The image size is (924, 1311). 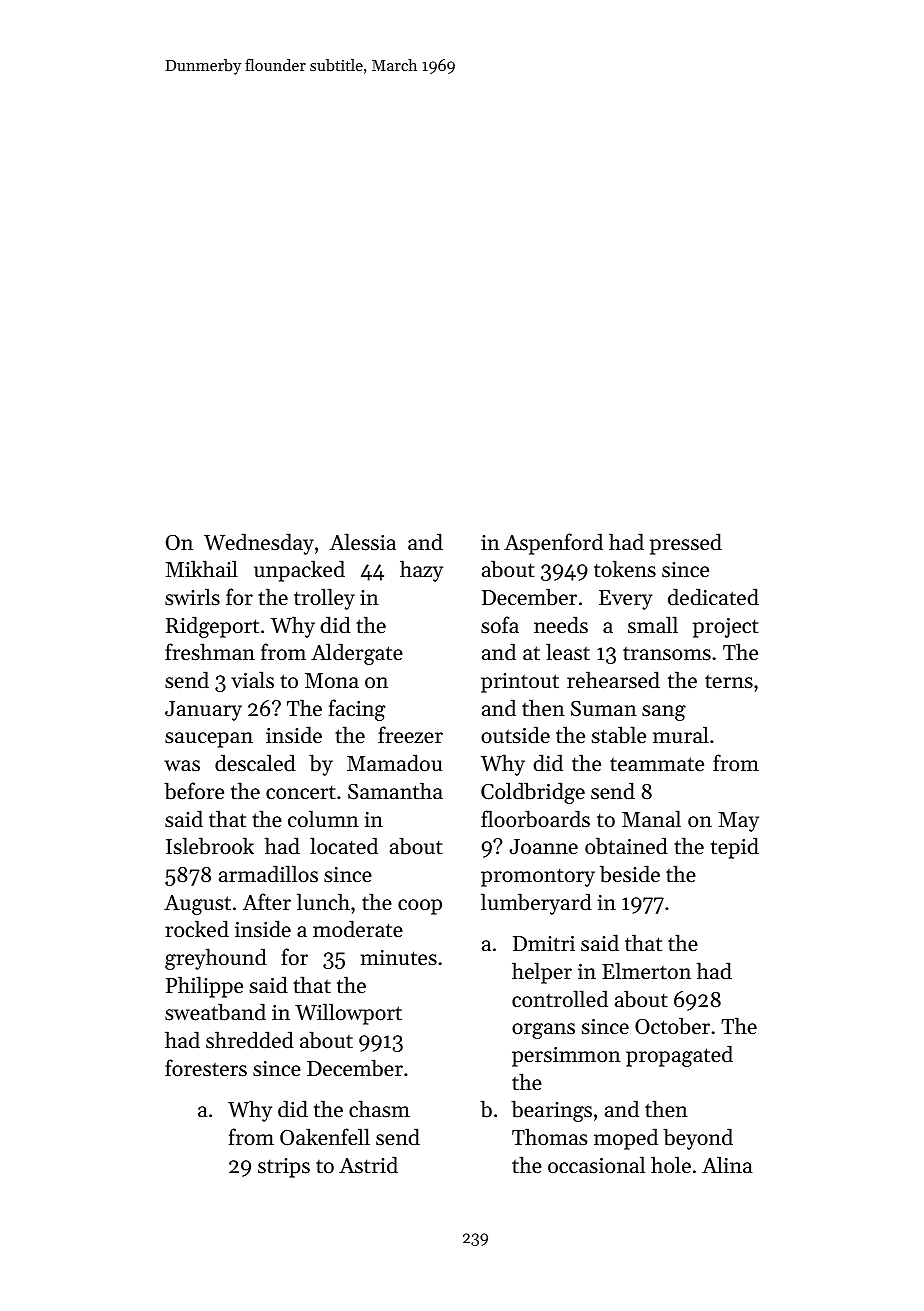 I want to click on October, so click(x=672, y=1026).
